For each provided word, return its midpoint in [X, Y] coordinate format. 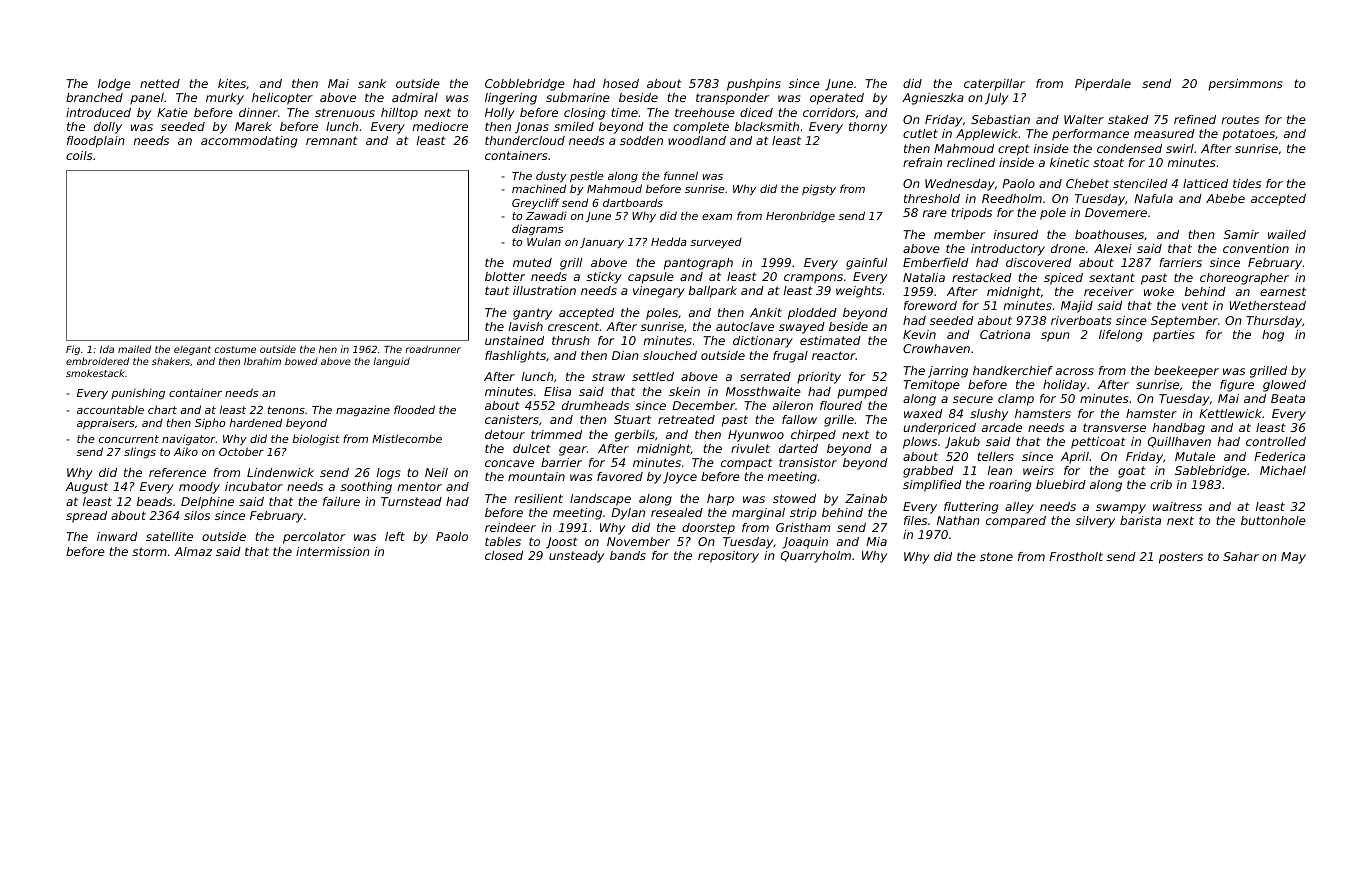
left [395, 536]
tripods [971, 214]
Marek [253, 126]
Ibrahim [262, 361]
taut [497, 290]
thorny [868, 128]
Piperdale [1103, 85]
